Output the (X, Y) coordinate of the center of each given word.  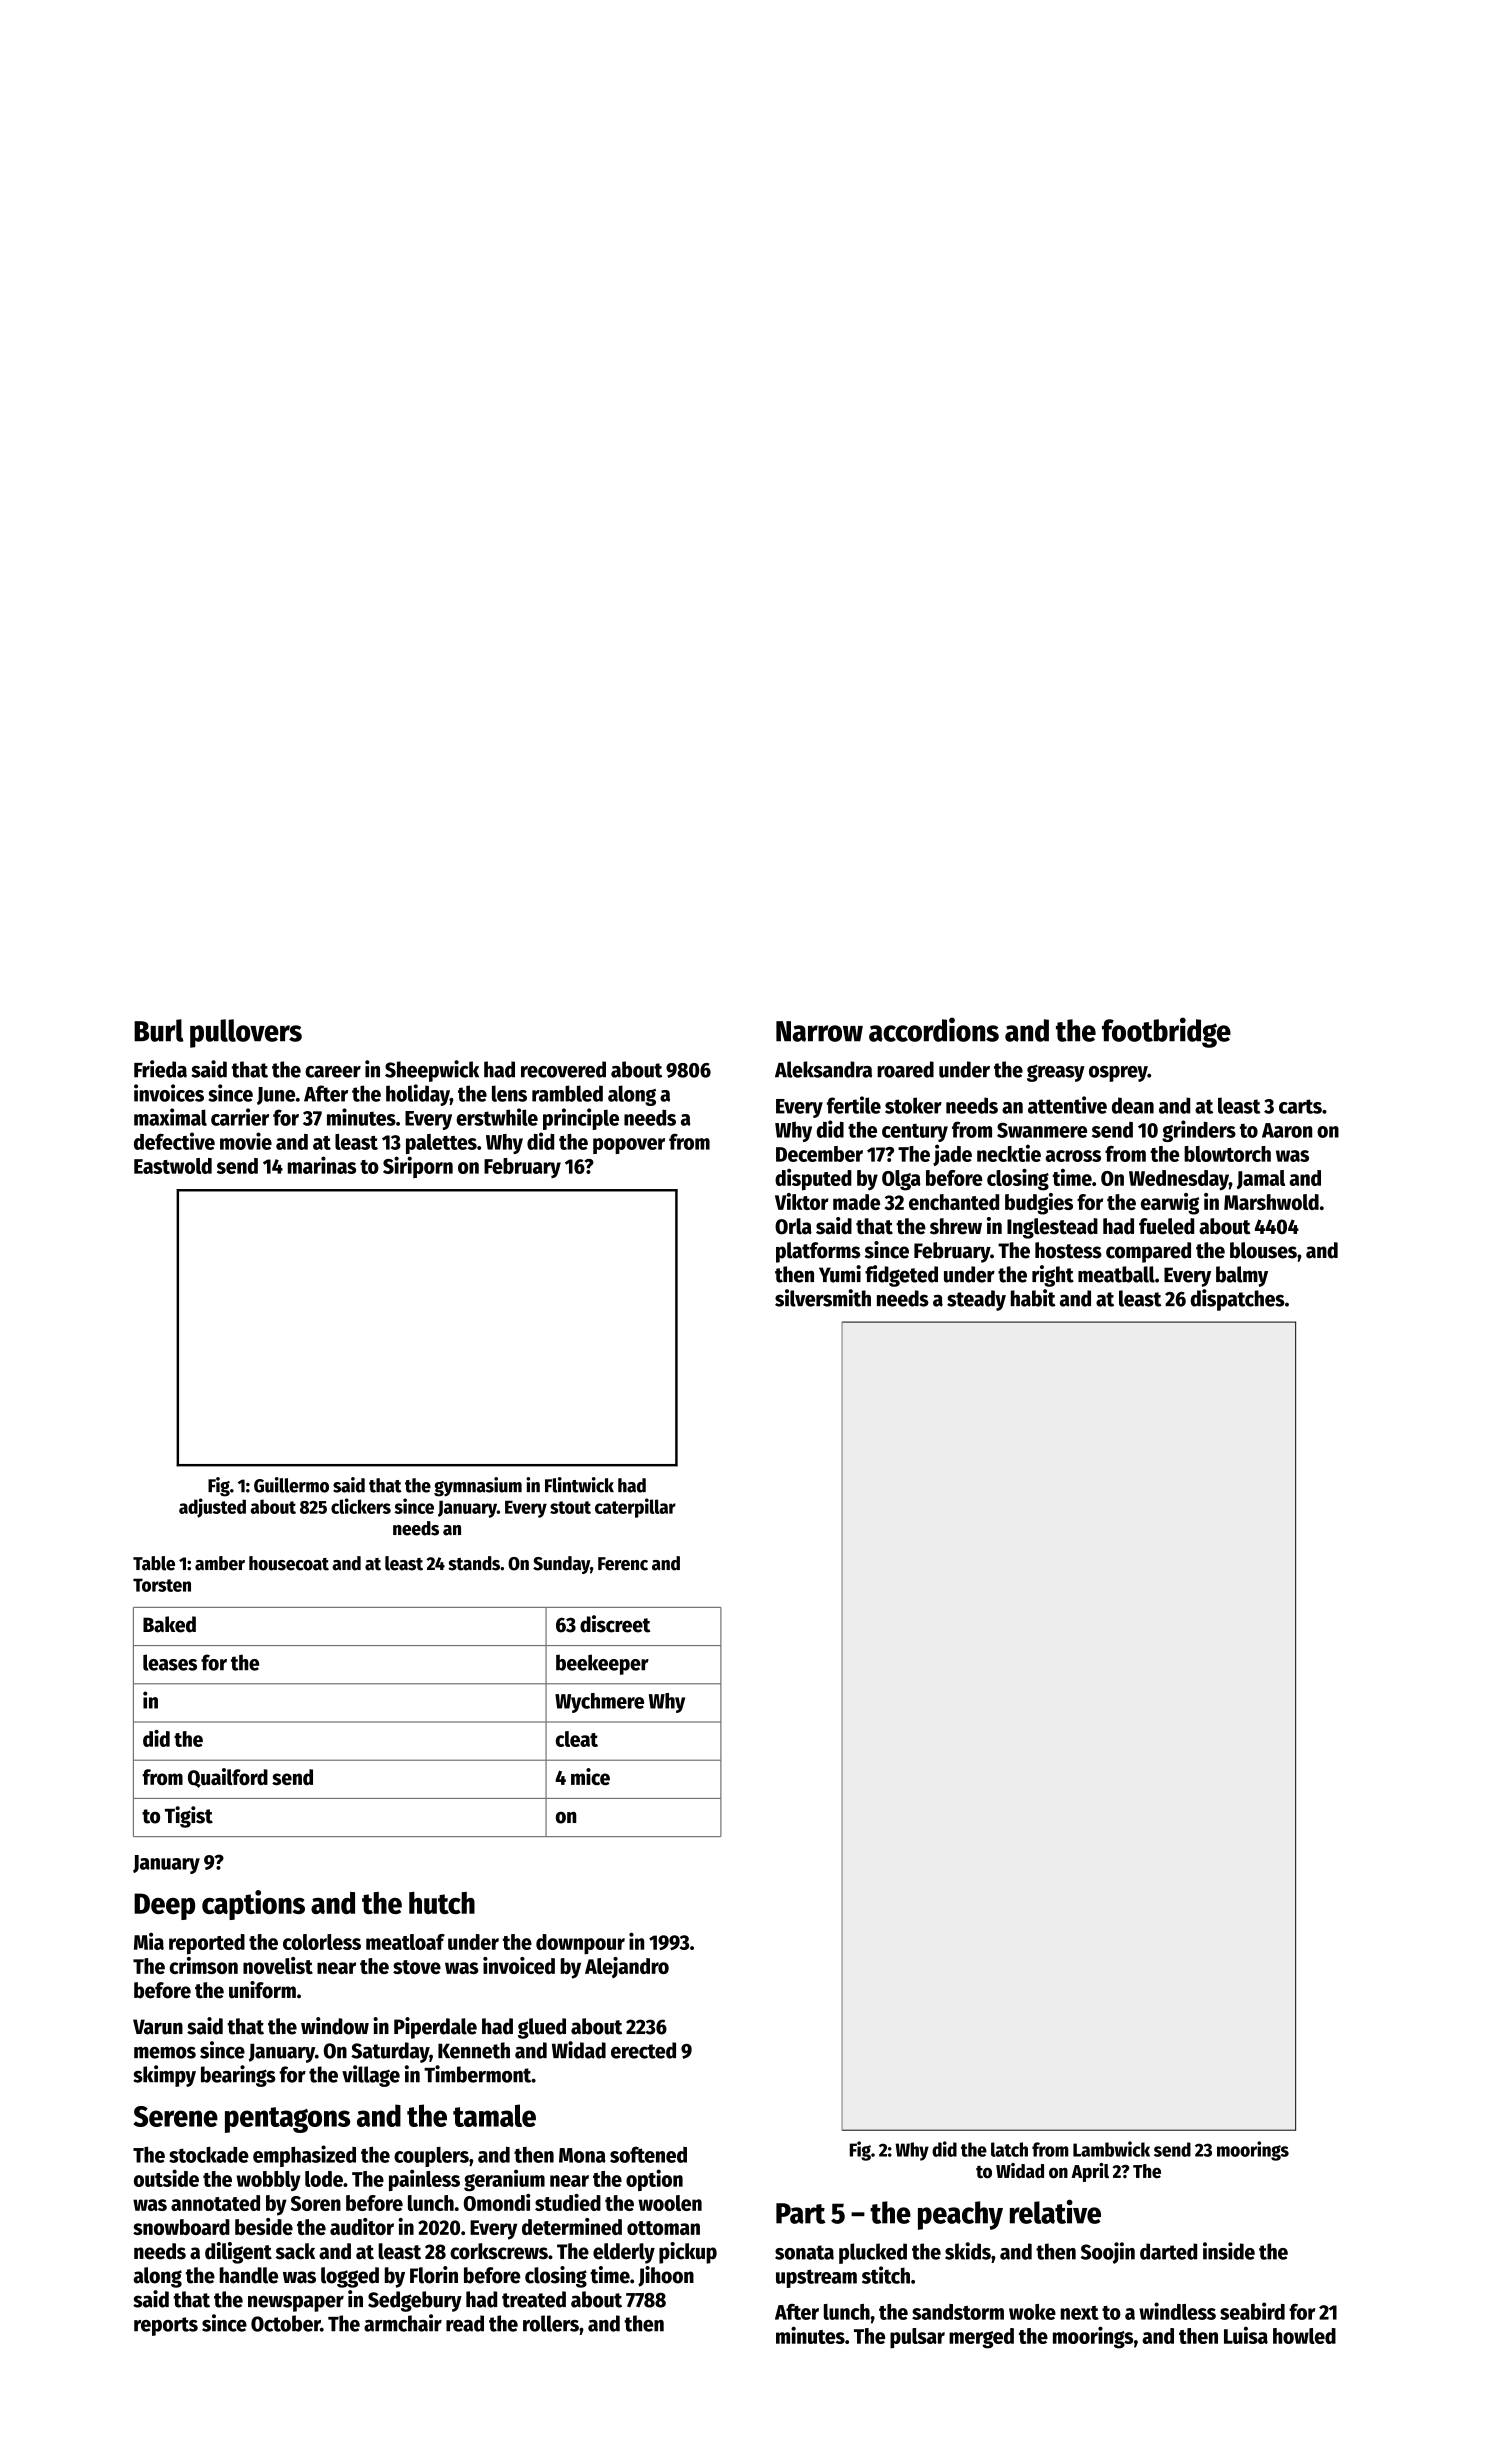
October (285, 2323)
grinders (1199, 1131)
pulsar (917, 2338)
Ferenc (623, 1564)
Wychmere (599, 1703)
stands (474, 1563)
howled (1304, 2336)
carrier (240, 1117)
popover (629, 1146)
